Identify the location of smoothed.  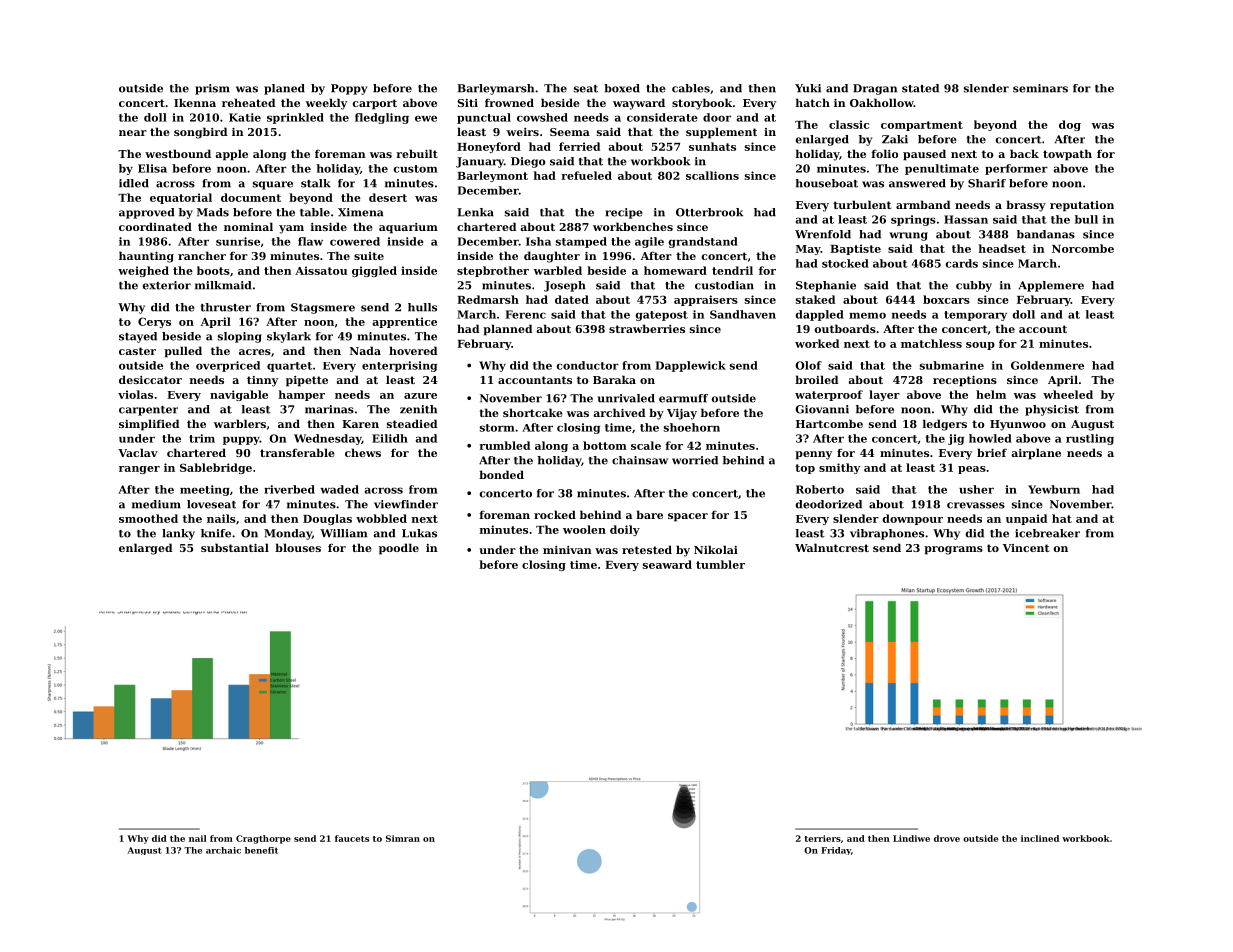
(148, 518).
